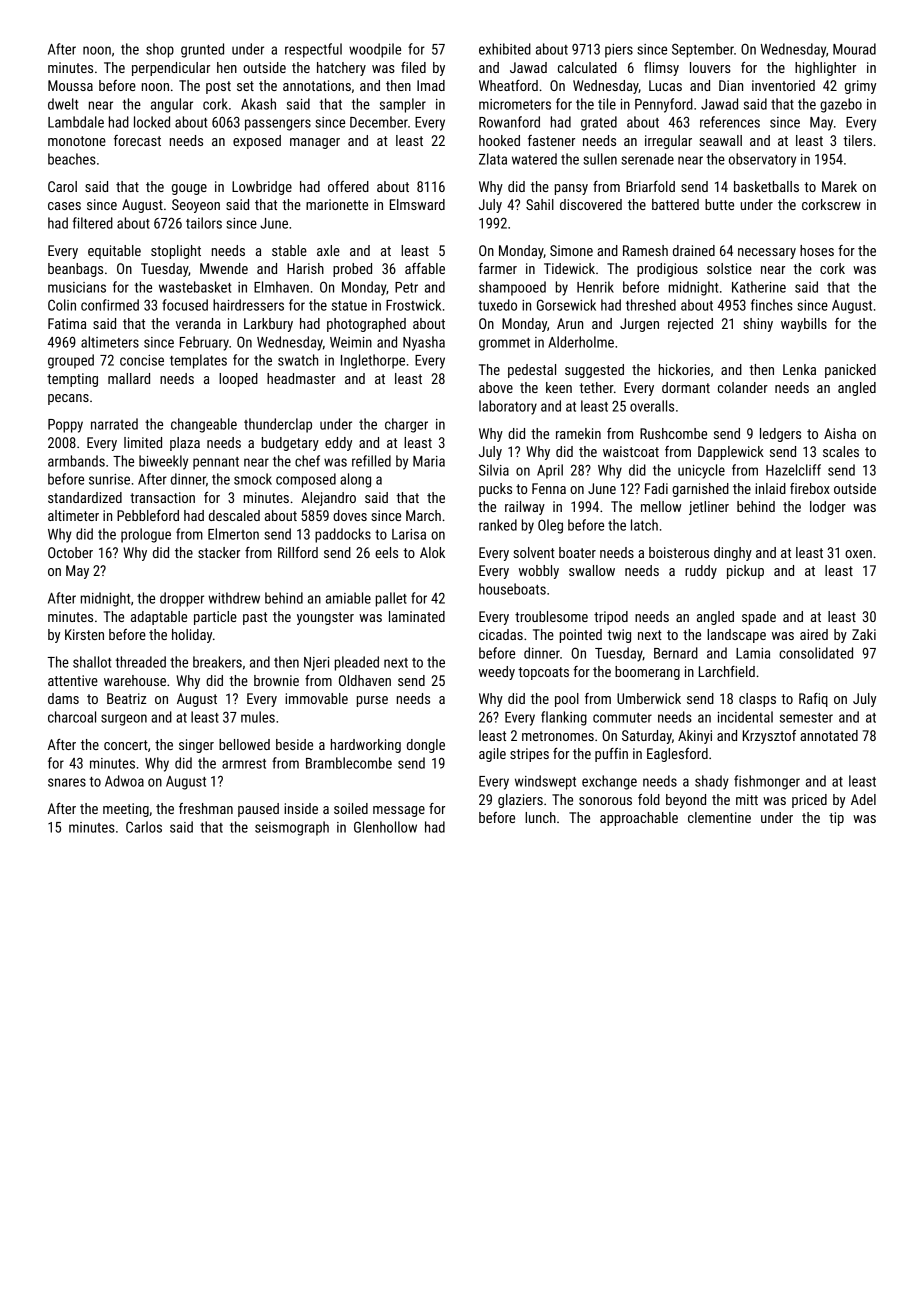 The width and height of the page is (924, 1308). I want to click on grunted, so click(202, 50).
